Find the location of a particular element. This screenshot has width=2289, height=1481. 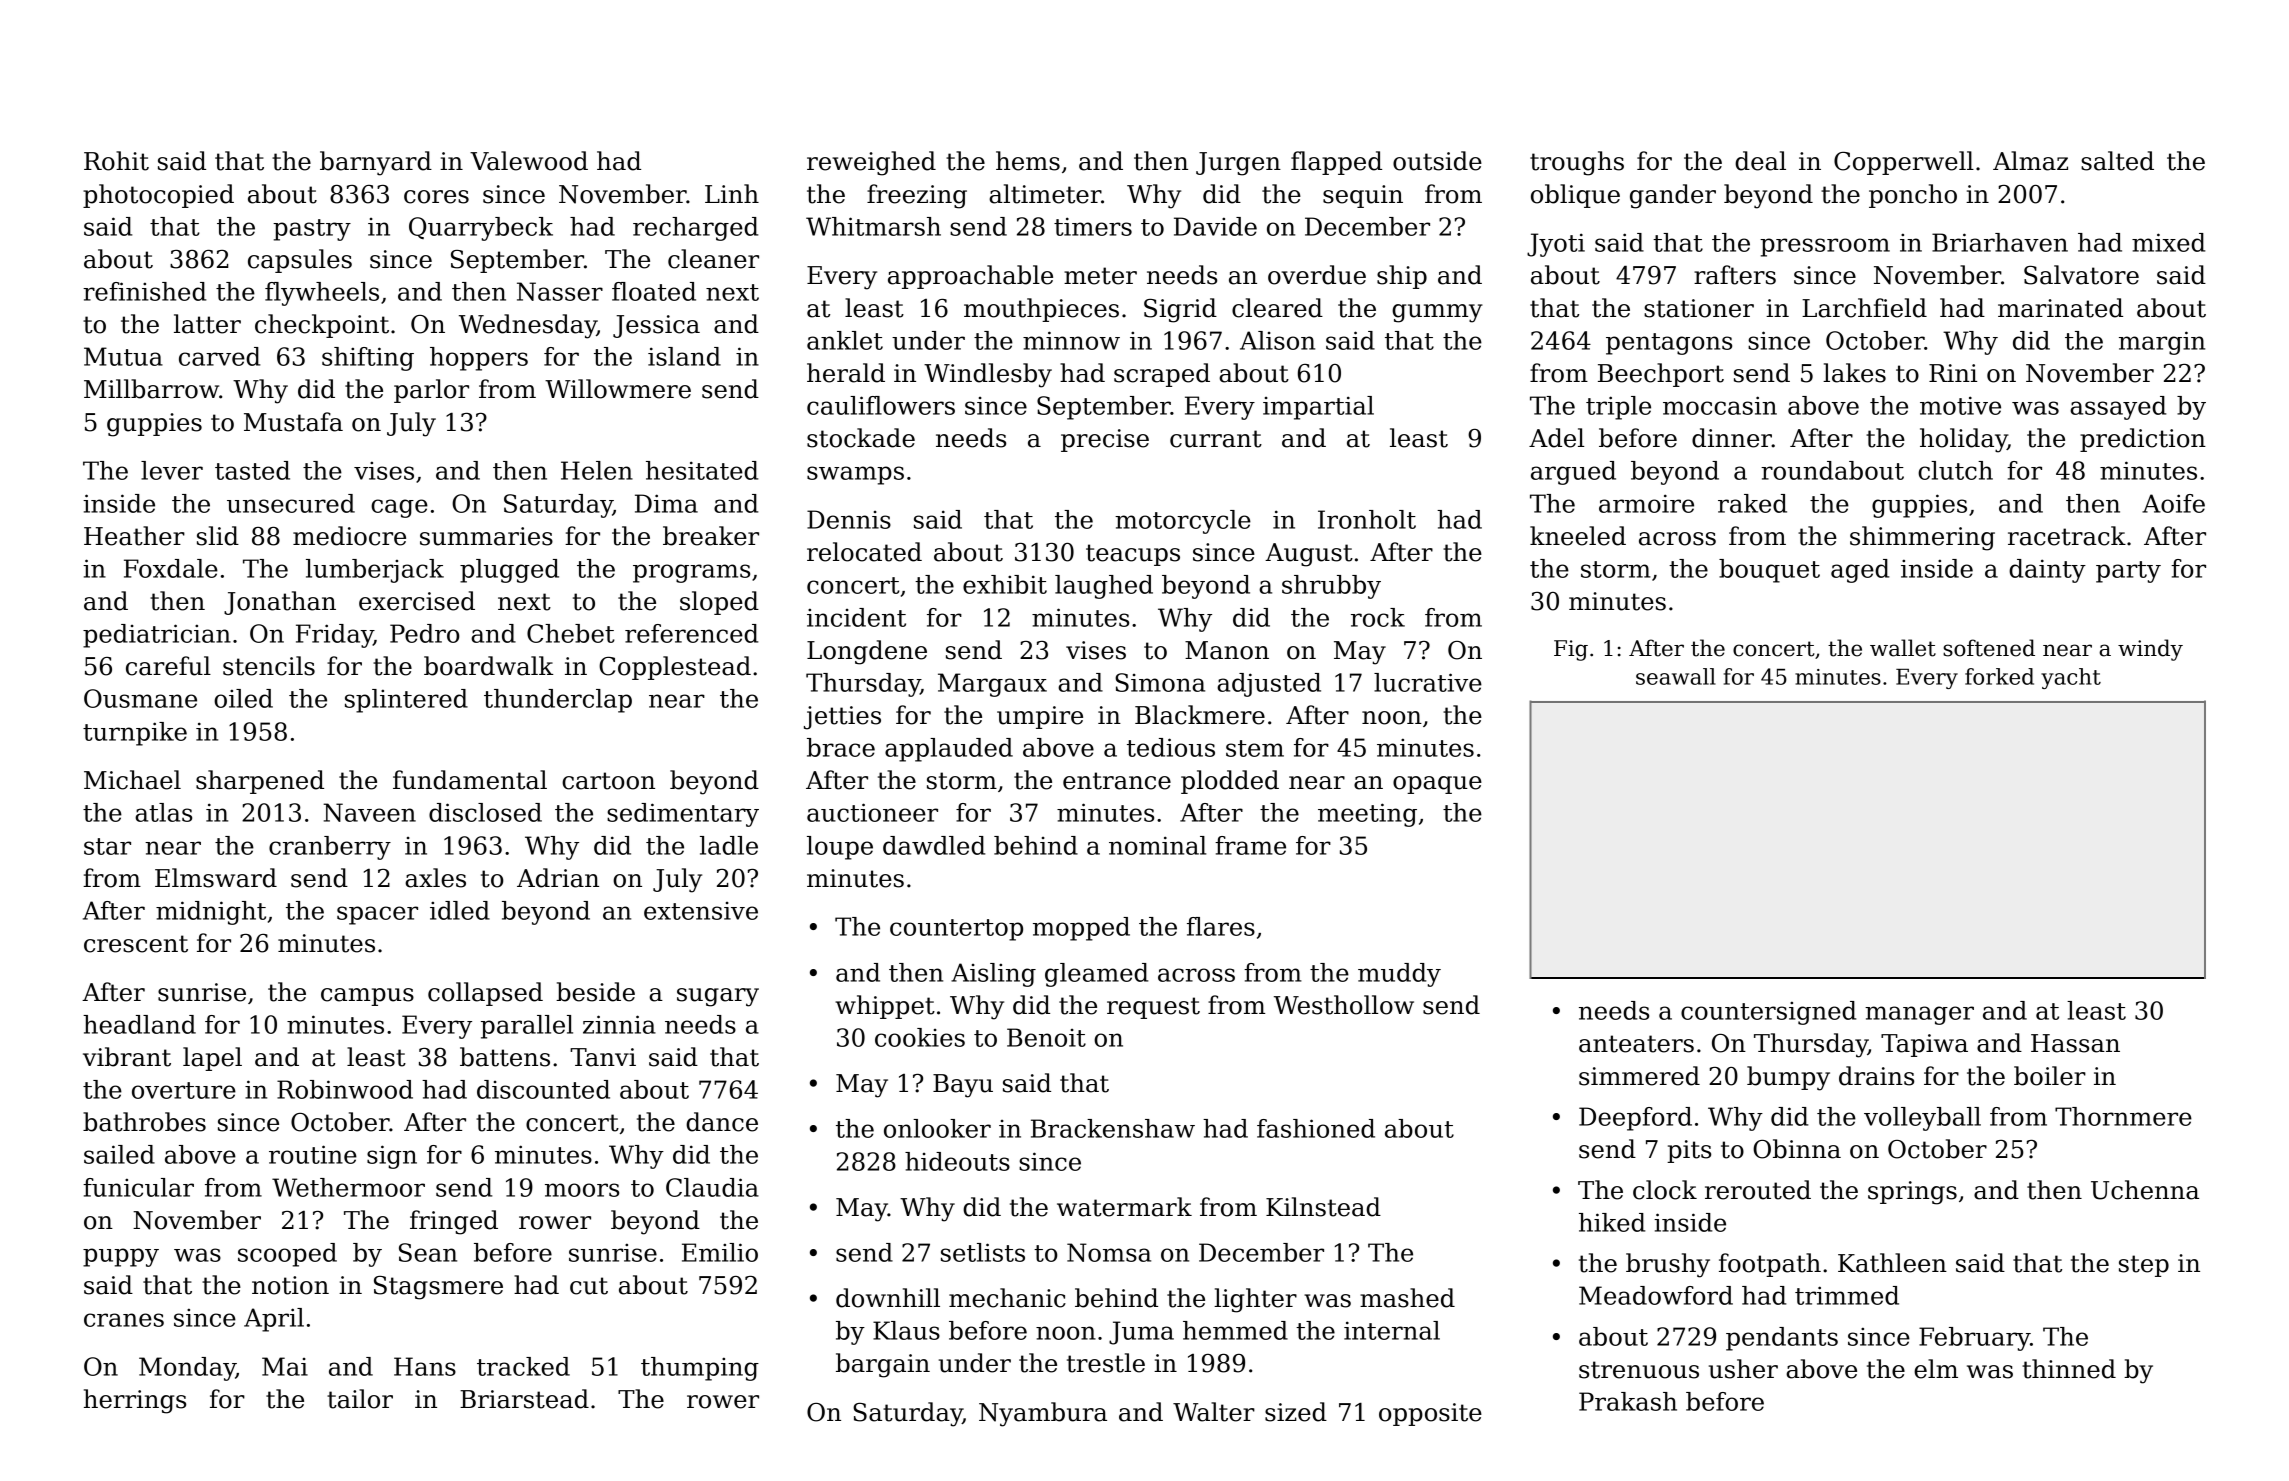

salted is located at coordinates (2117, 161).
